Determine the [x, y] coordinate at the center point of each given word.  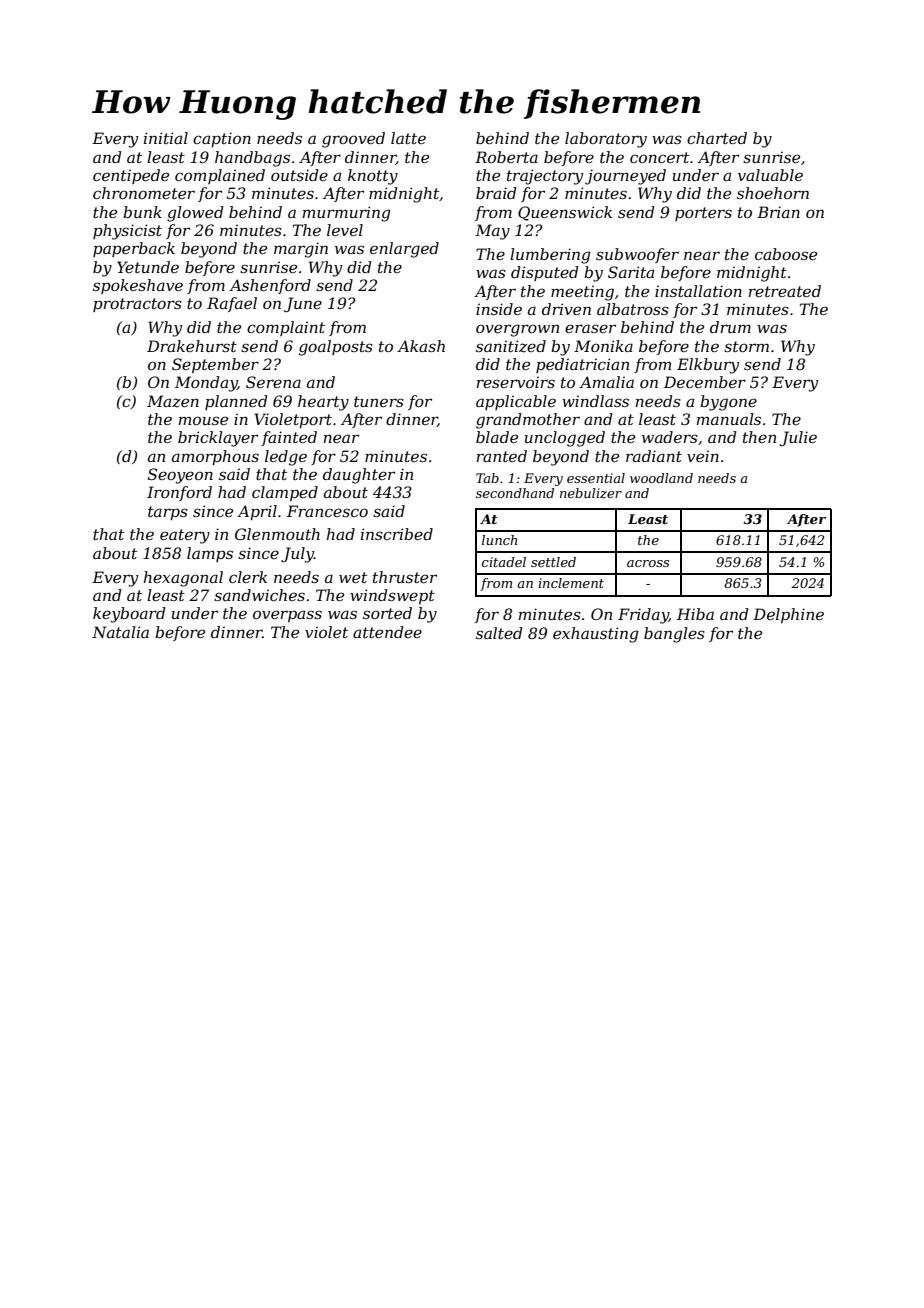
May [492, 232]
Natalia [120, 632]
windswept [392, 596]
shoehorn [773, 193]
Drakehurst [192, 346]
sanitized [511, 346]
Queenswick [565, 213]
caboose [786, 254]
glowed [195, 214]
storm [746, 346]
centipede [131, 176]
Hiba [695, 614]
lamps [210, 554]
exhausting [596, 635]
